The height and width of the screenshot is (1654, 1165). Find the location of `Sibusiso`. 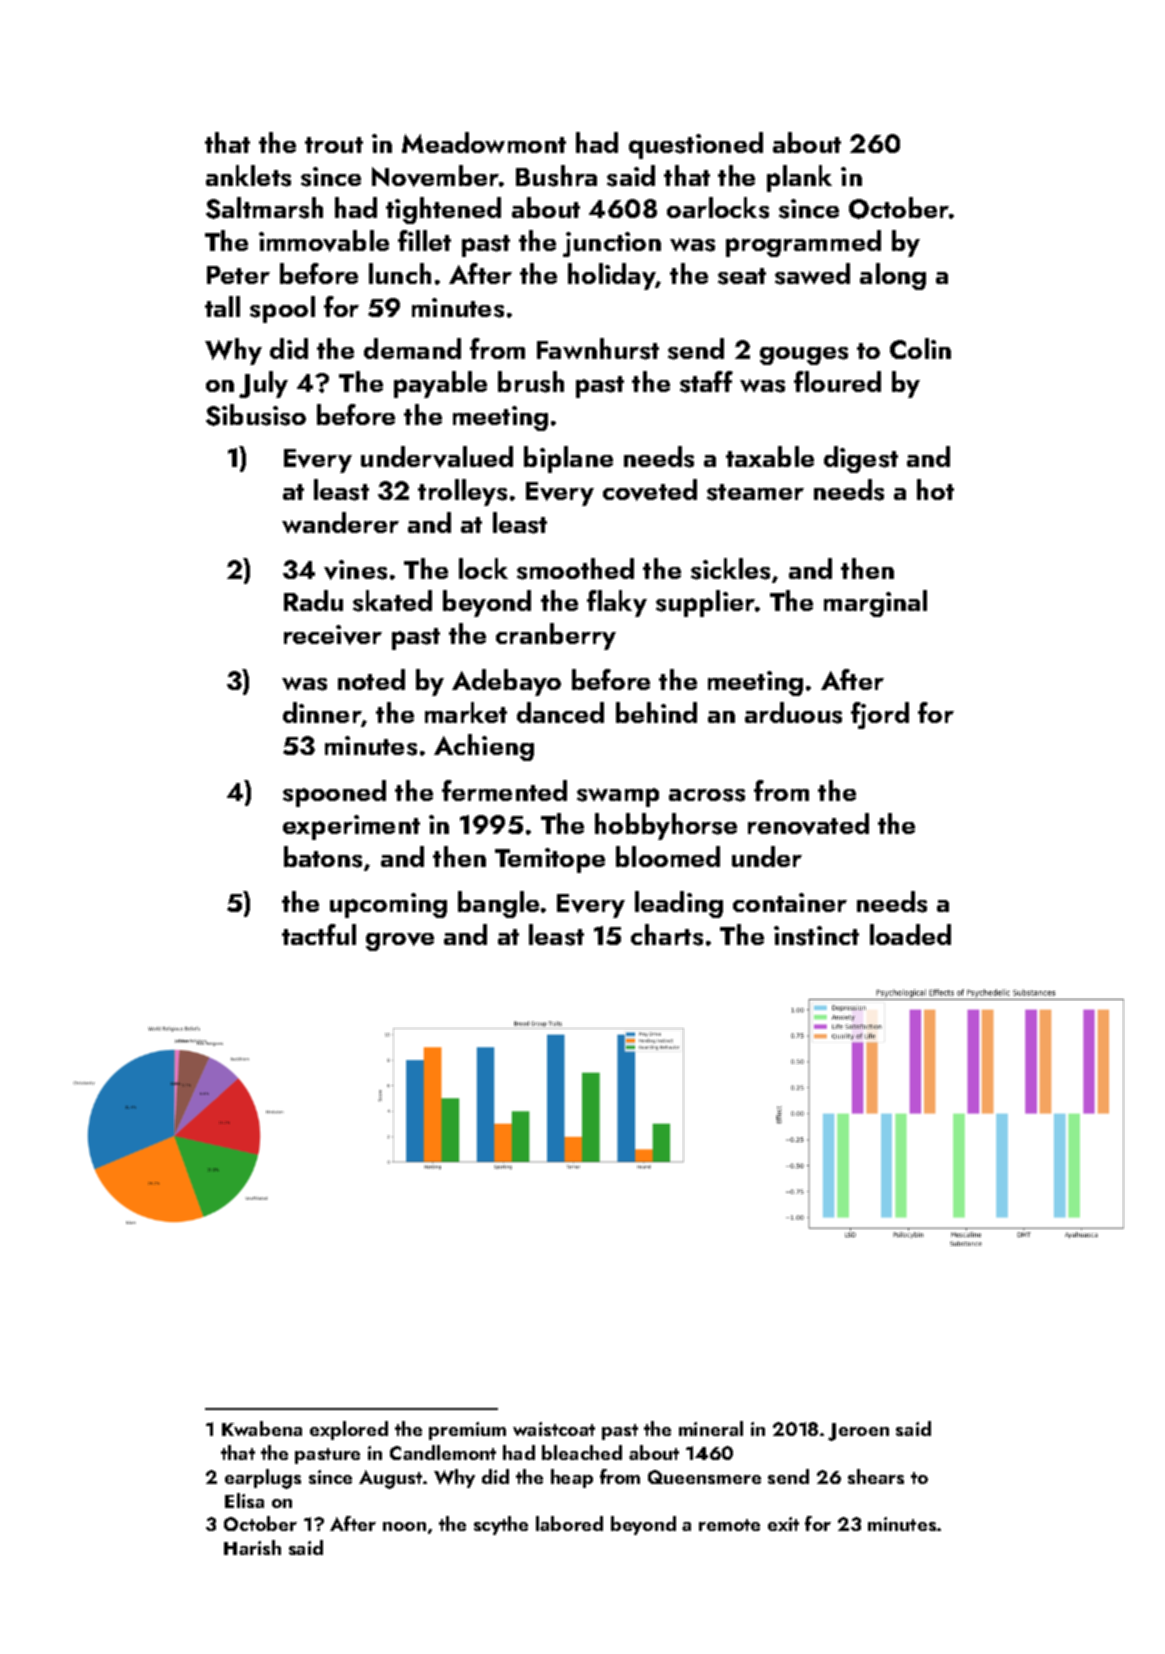

Sibusiso is located at coordinates (256, 415).
